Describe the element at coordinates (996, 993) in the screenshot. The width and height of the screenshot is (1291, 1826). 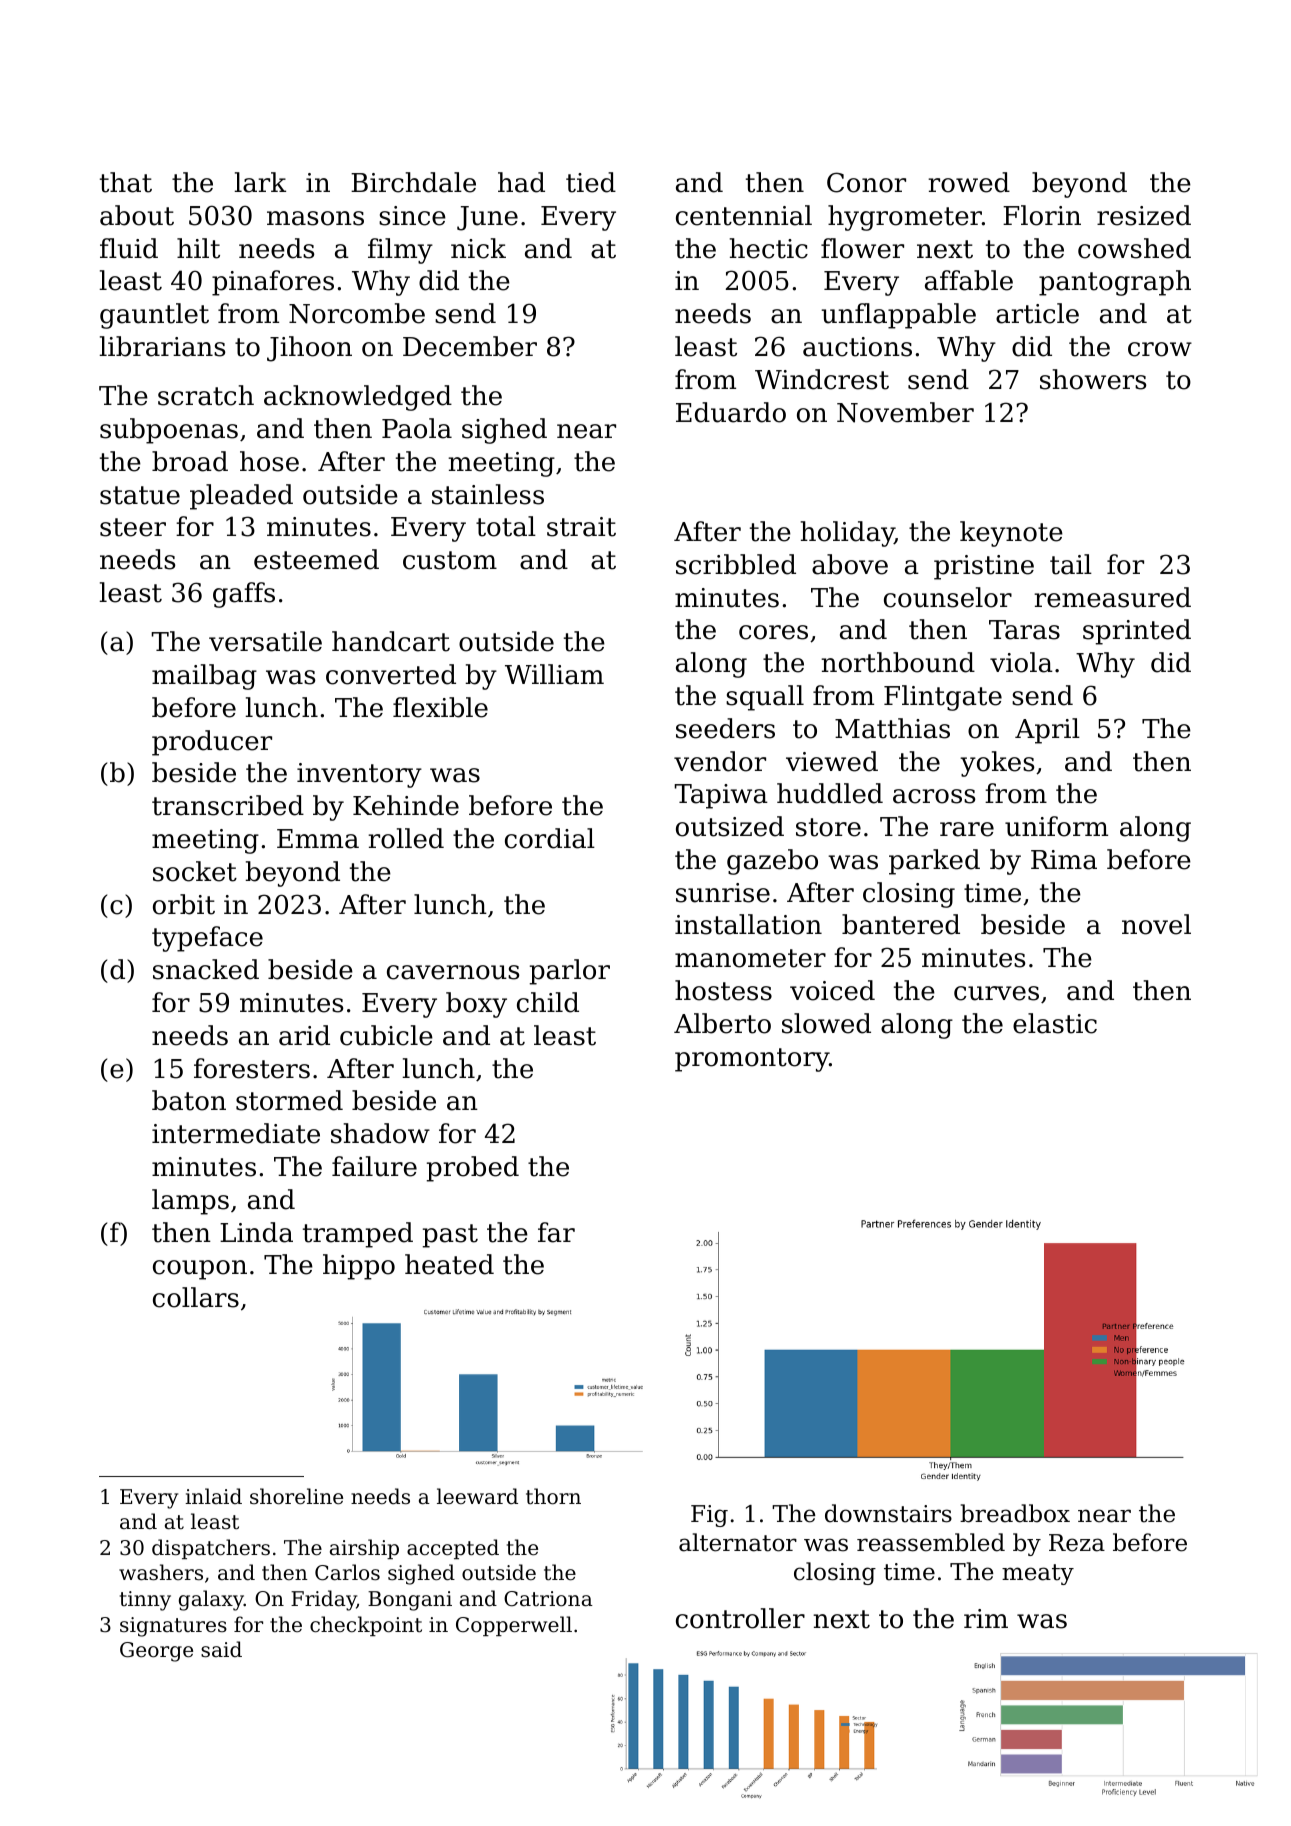
I see `curves` at that location.
